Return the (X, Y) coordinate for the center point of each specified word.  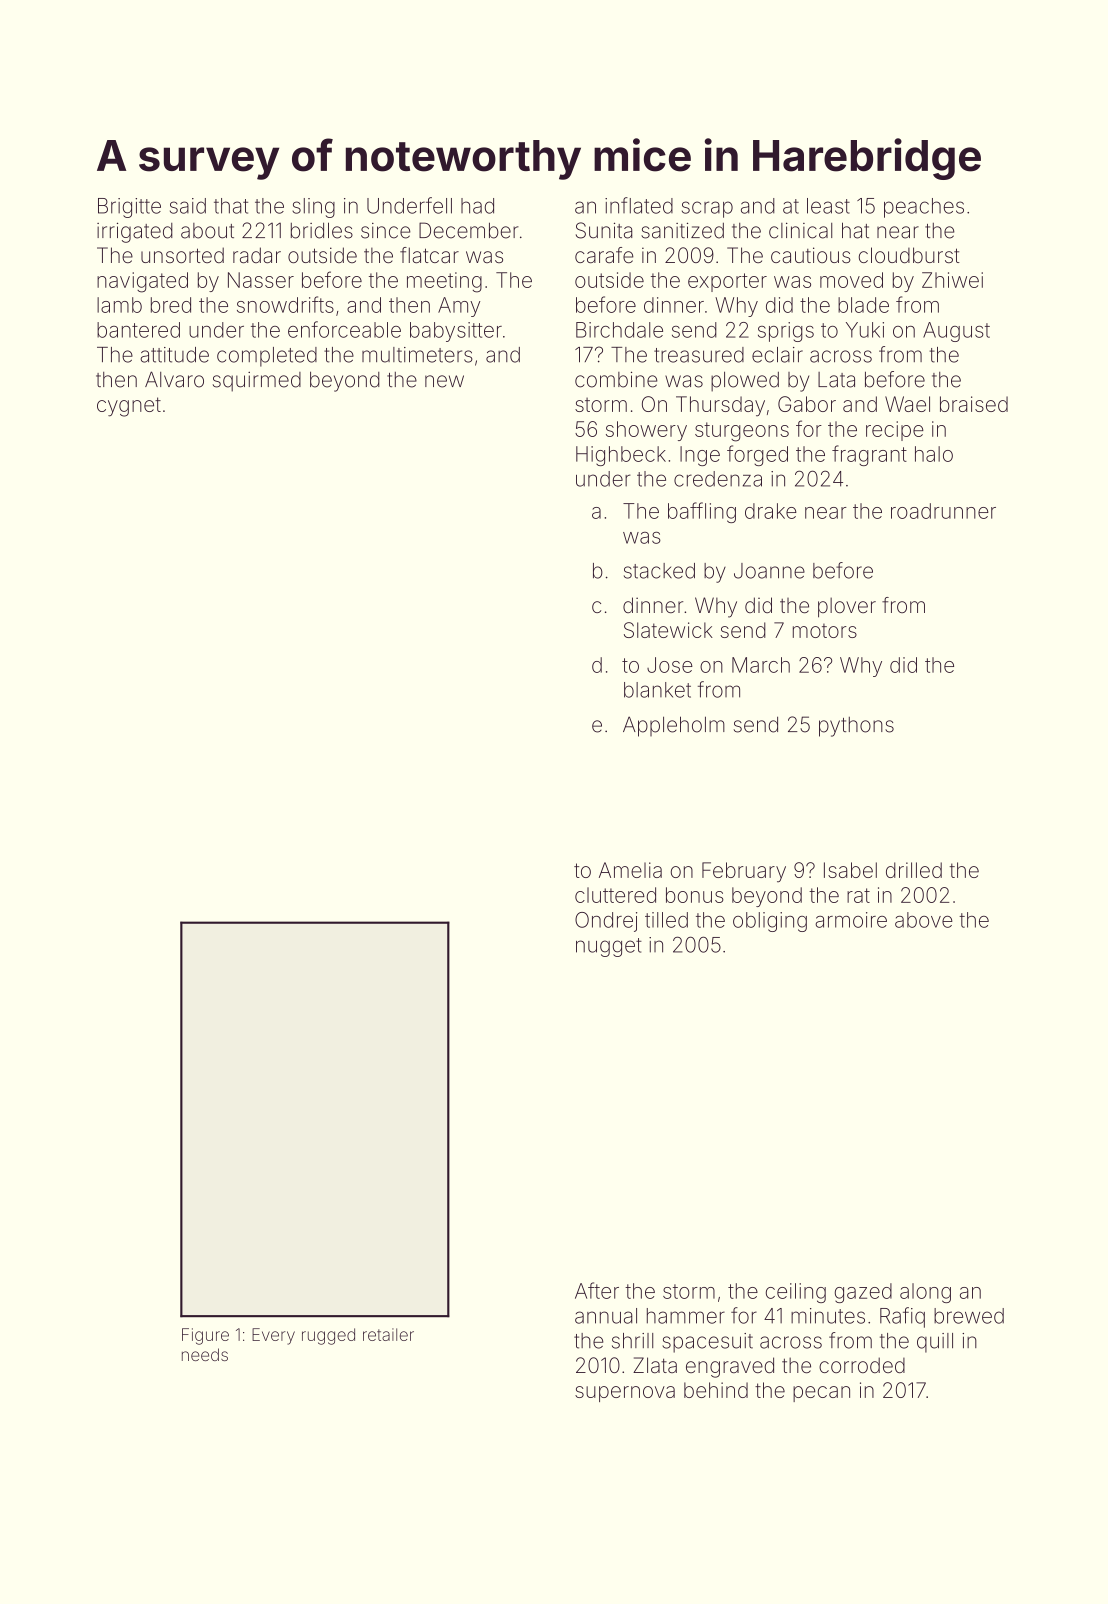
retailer (388, 1334)
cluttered (615, 895)
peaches (924, 208)
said (188, 206)
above (924, 920)
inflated (639, 205)
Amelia (630, 870)
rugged (328, 1336)
